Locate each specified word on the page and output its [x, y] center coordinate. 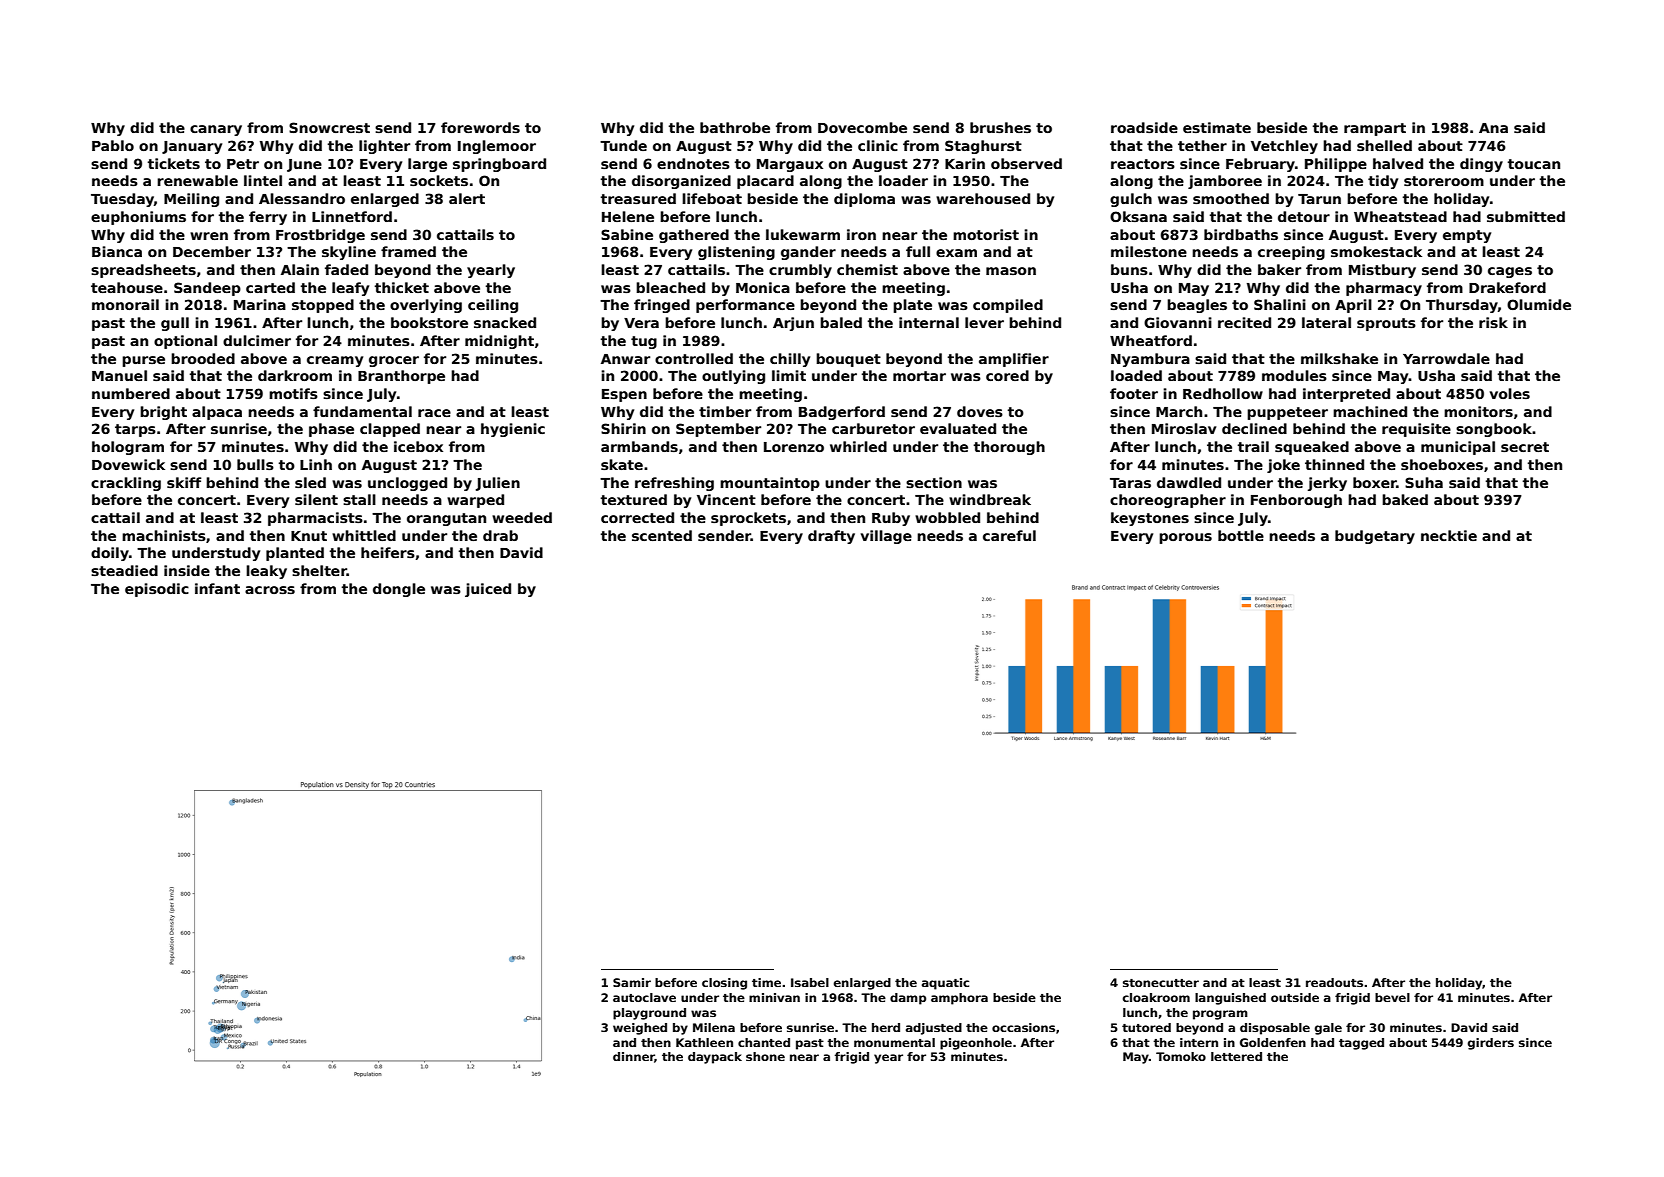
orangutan [446, 519]
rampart [1375, 129]
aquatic [945, 984]
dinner [634, 1057]
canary [216, 130]
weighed [640, 1029]
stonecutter [1161, 983]
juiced [488, 590]
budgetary [1375, 537]
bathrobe [735, 127]
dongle [399, 590]
